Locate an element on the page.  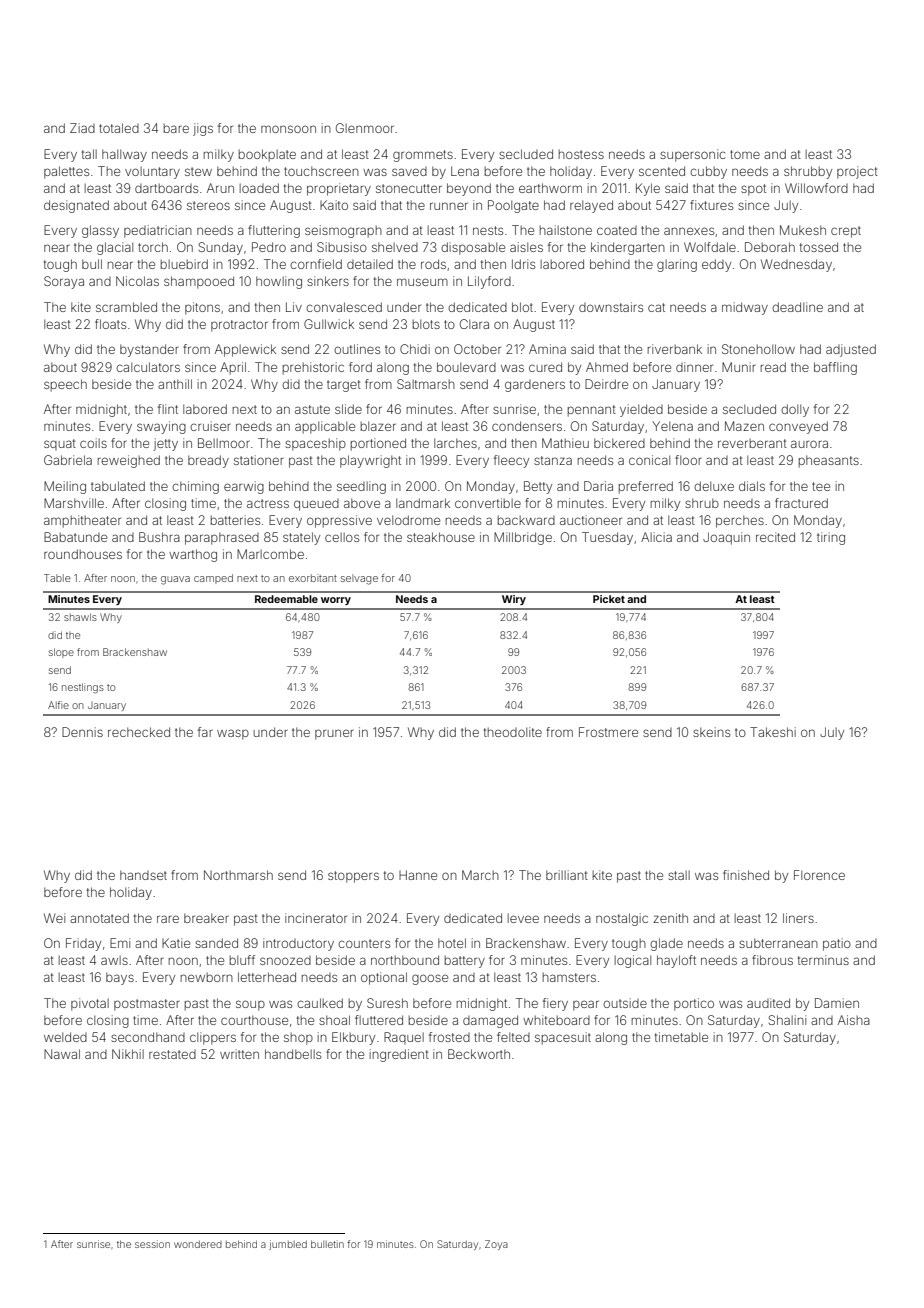
relayed is located at coordinates (591, 206).
